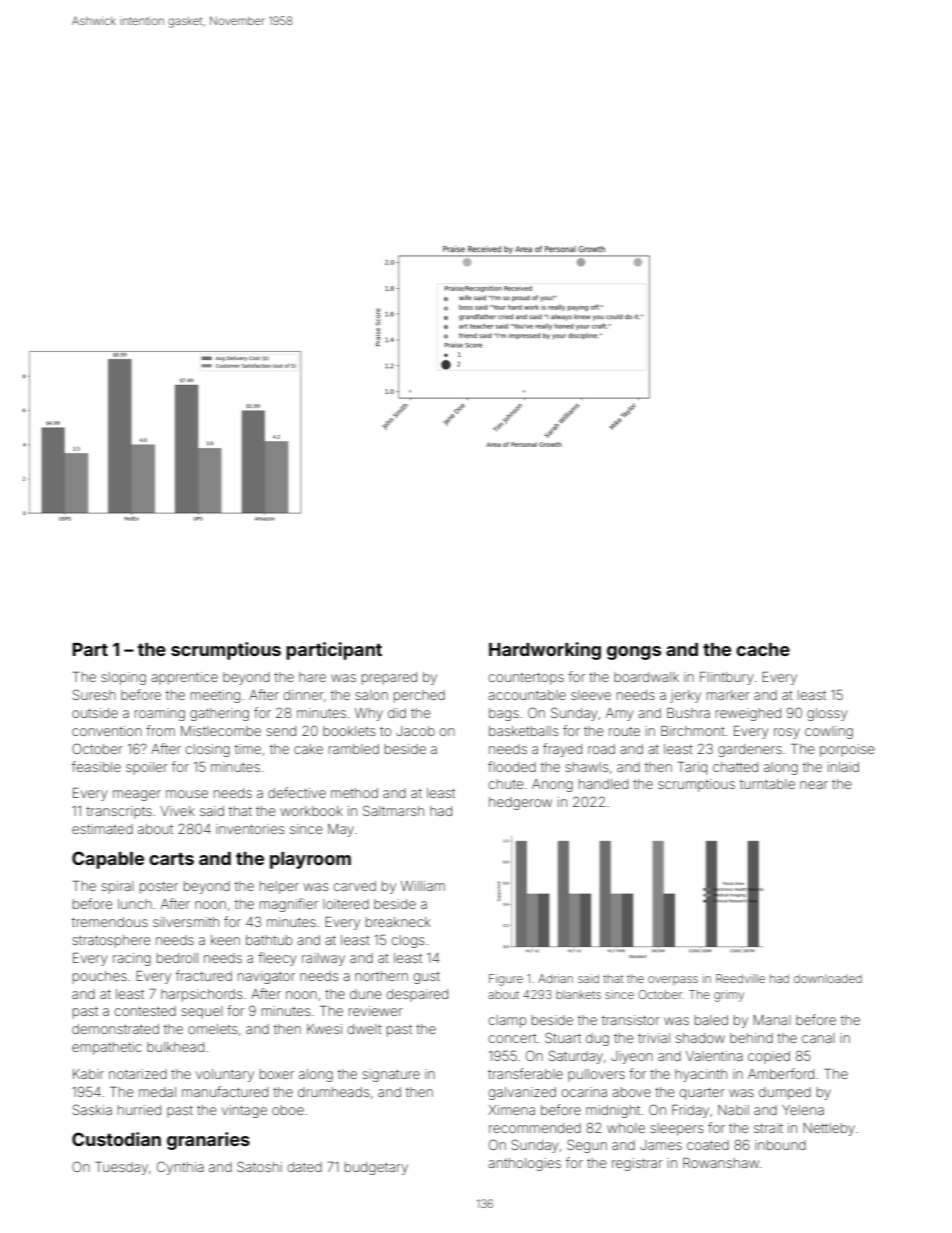 The width and height of the page is (952, 1233). What do you see at coordinates (763, 649) in the page?
I see `cache` at bounding box center [763, 649].
